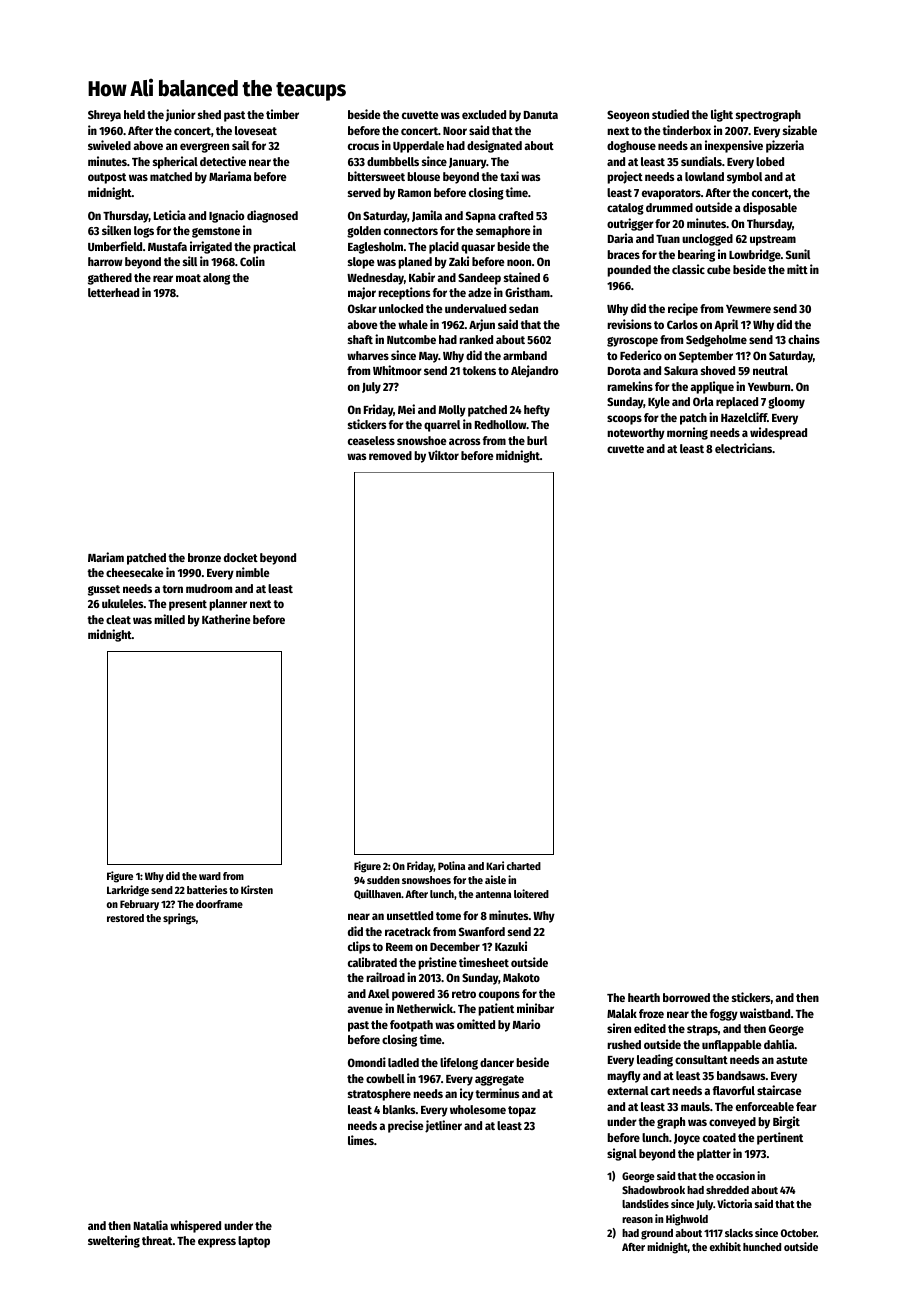 The height and width of the screenshot is (1316, 908). I want to click on evaporators, so click(671, 194).
